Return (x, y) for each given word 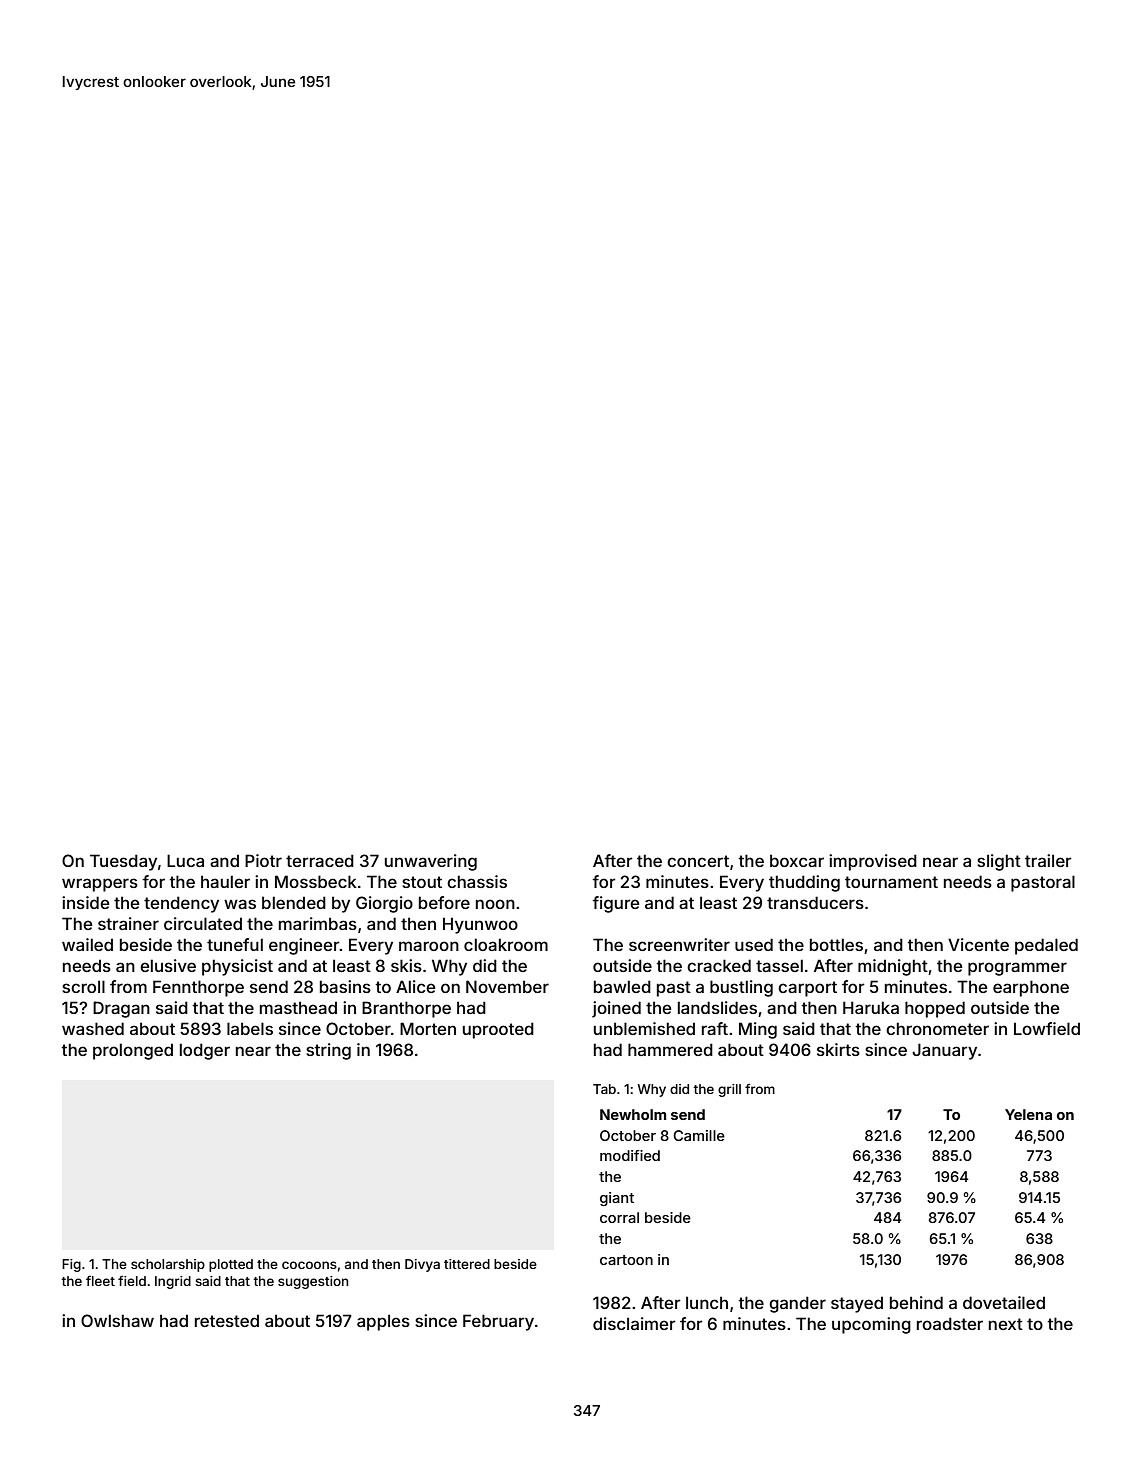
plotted (231, 1265)
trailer (1048, 860)
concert (698, 861)
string (328, 1051)
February (498, 1322)
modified (630, 1155)
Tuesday (123, 862)
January (944, 1051)
